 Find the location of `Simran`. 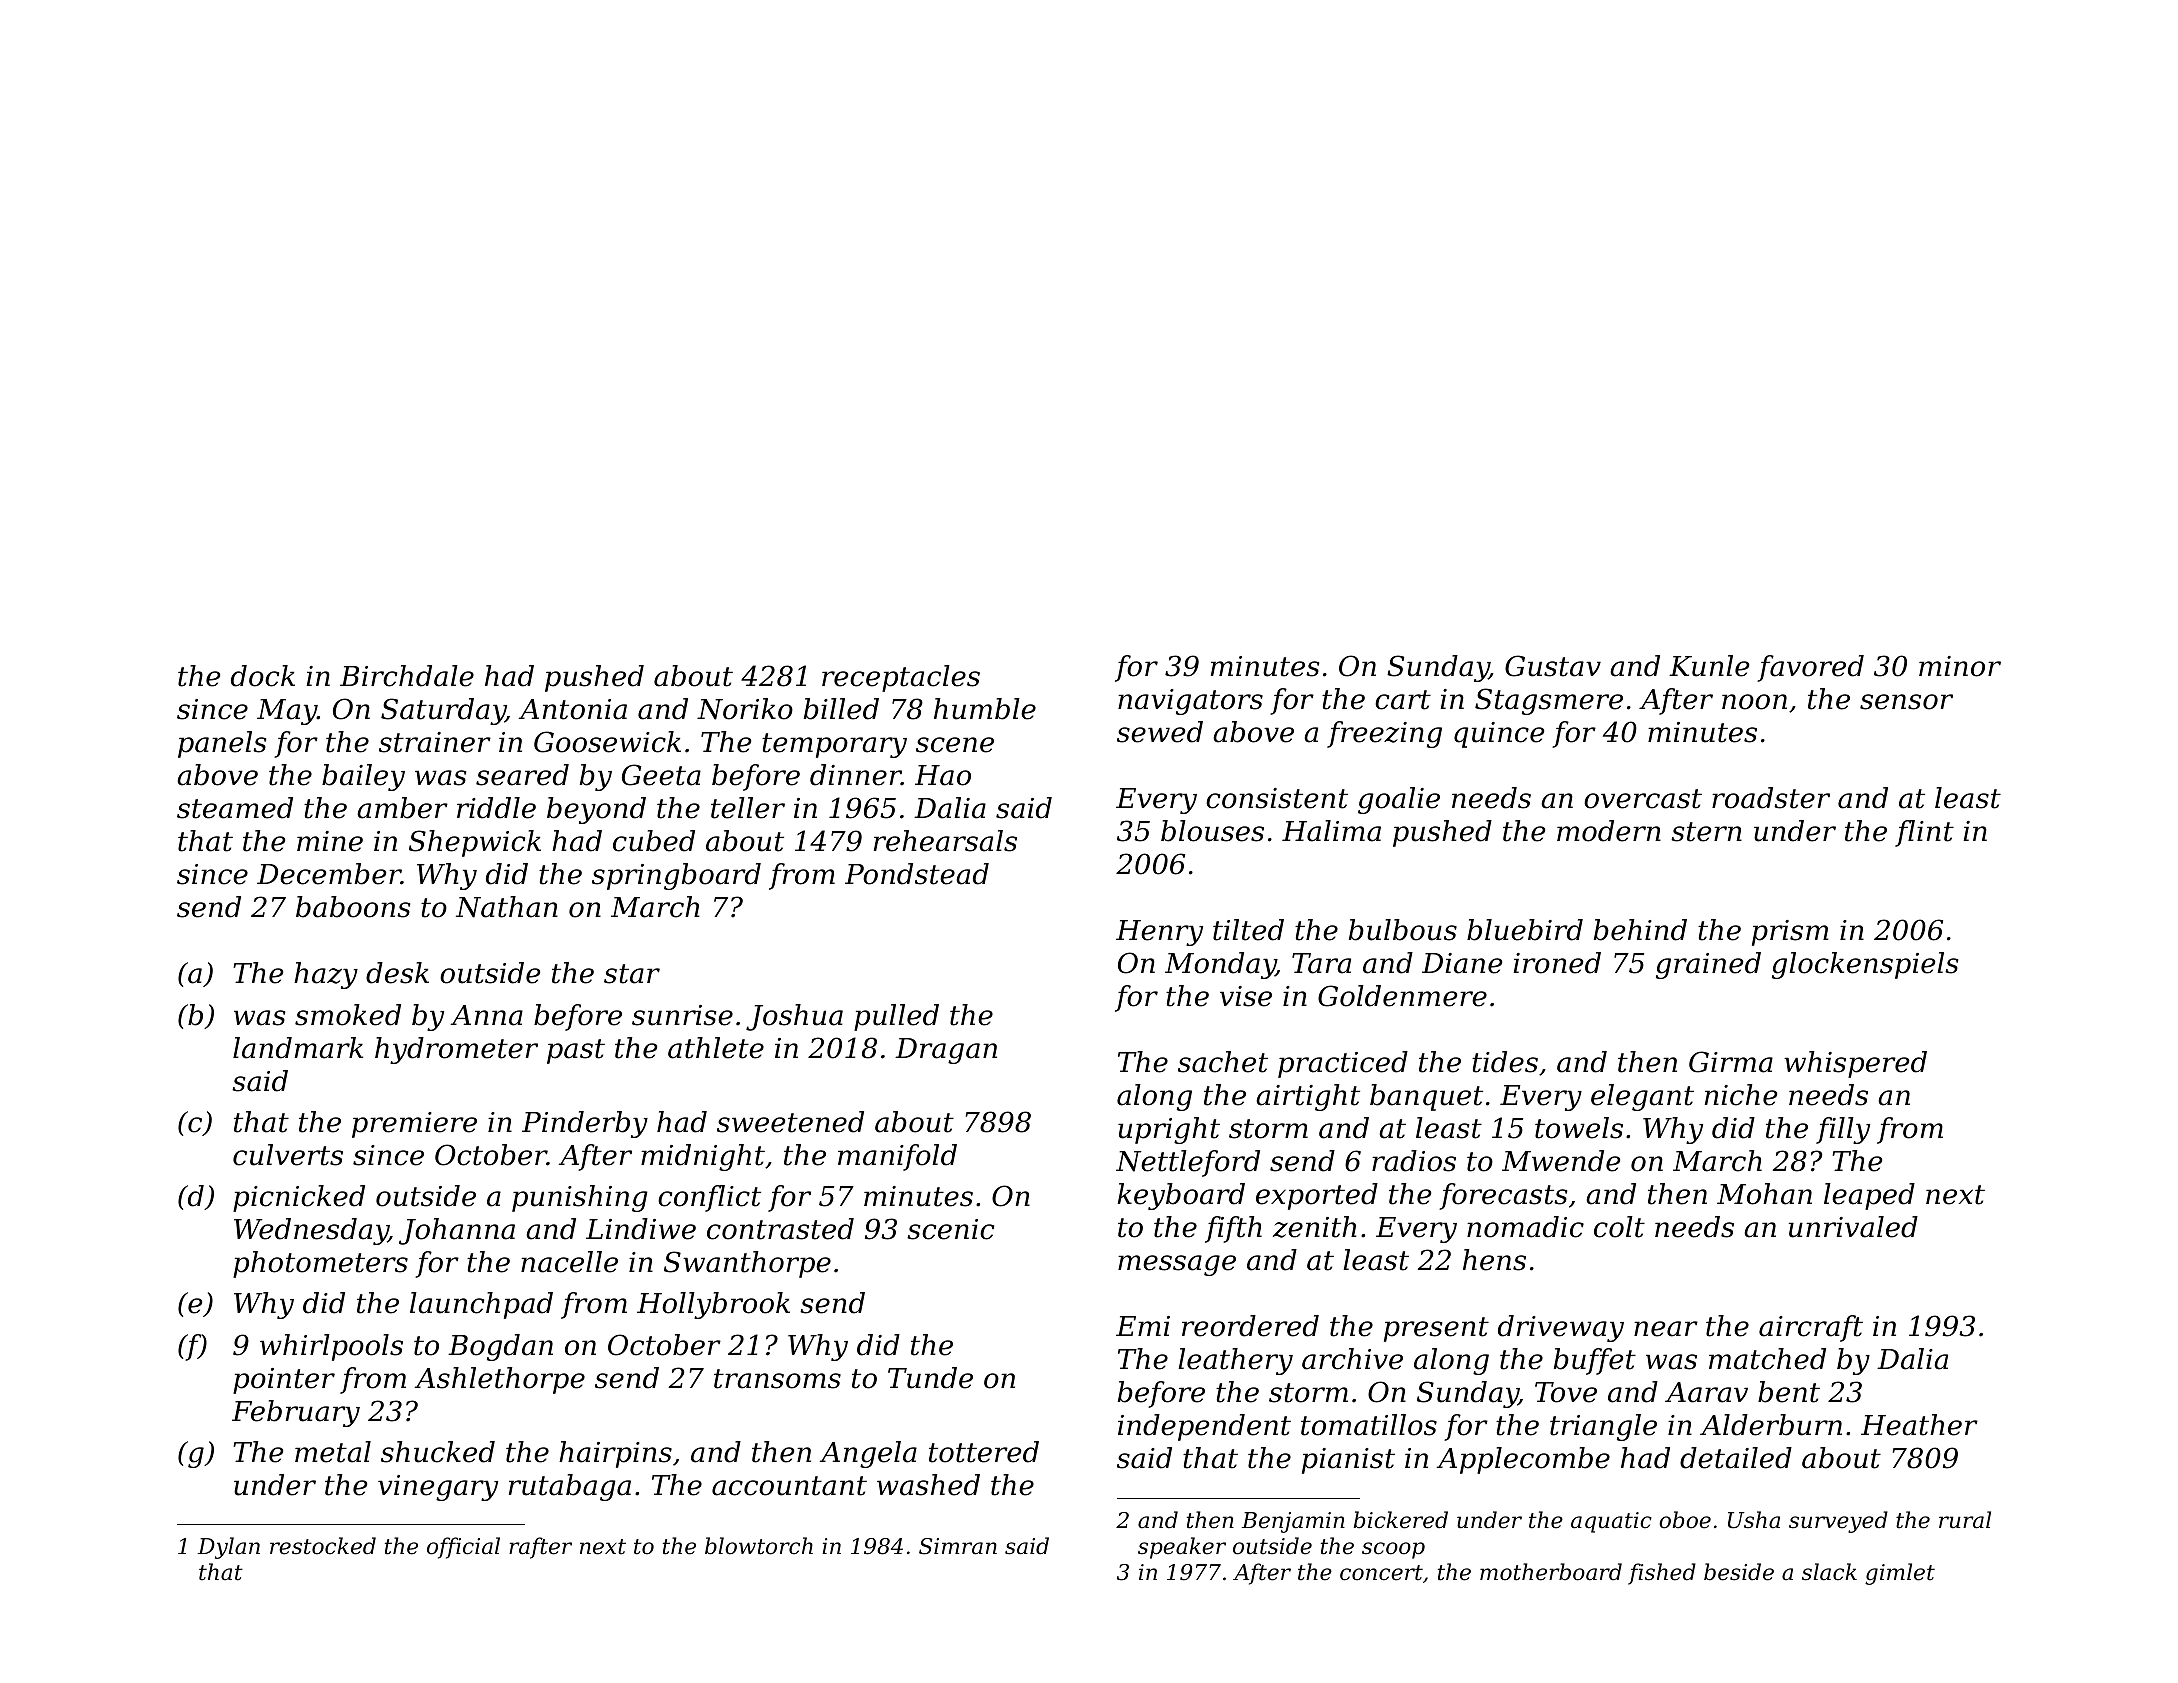

Simran is located at coordinates (958, 1546).
